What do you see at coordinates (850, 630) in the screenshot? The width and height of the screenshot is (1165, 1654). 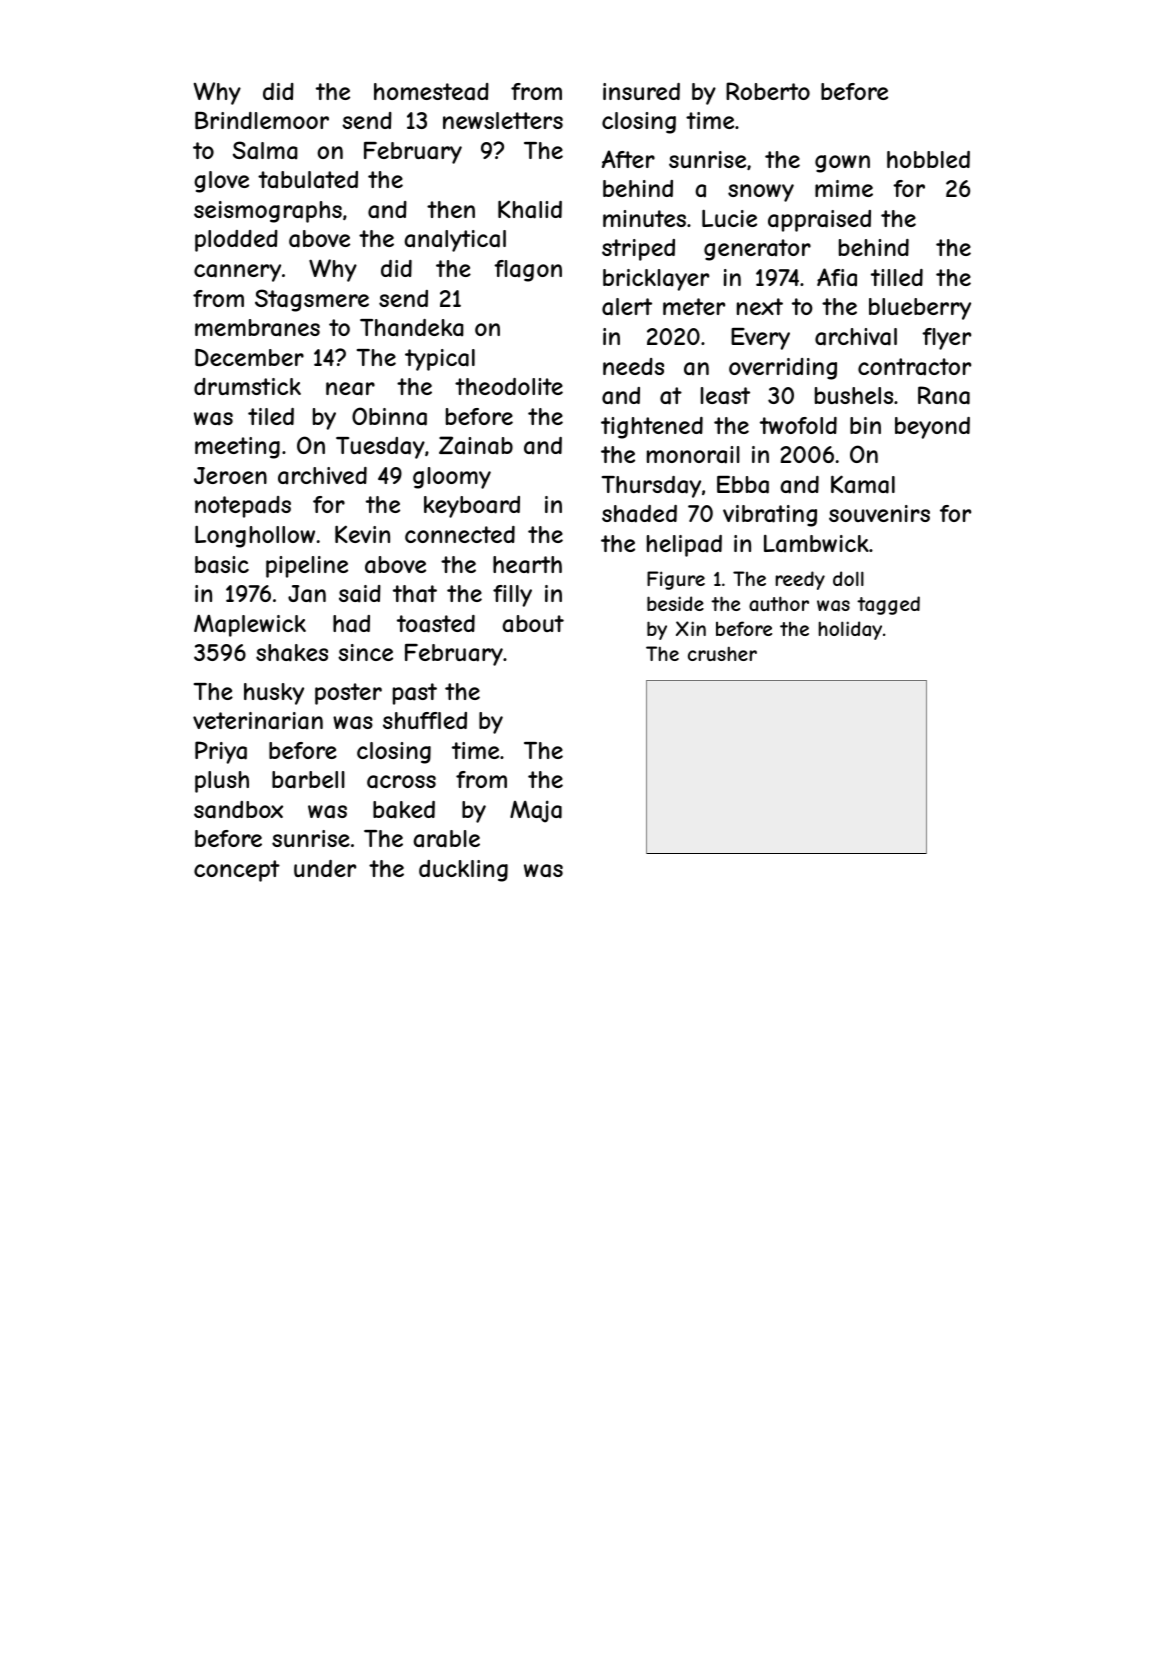 I see `holiday` at bounding box center [850, 630].
